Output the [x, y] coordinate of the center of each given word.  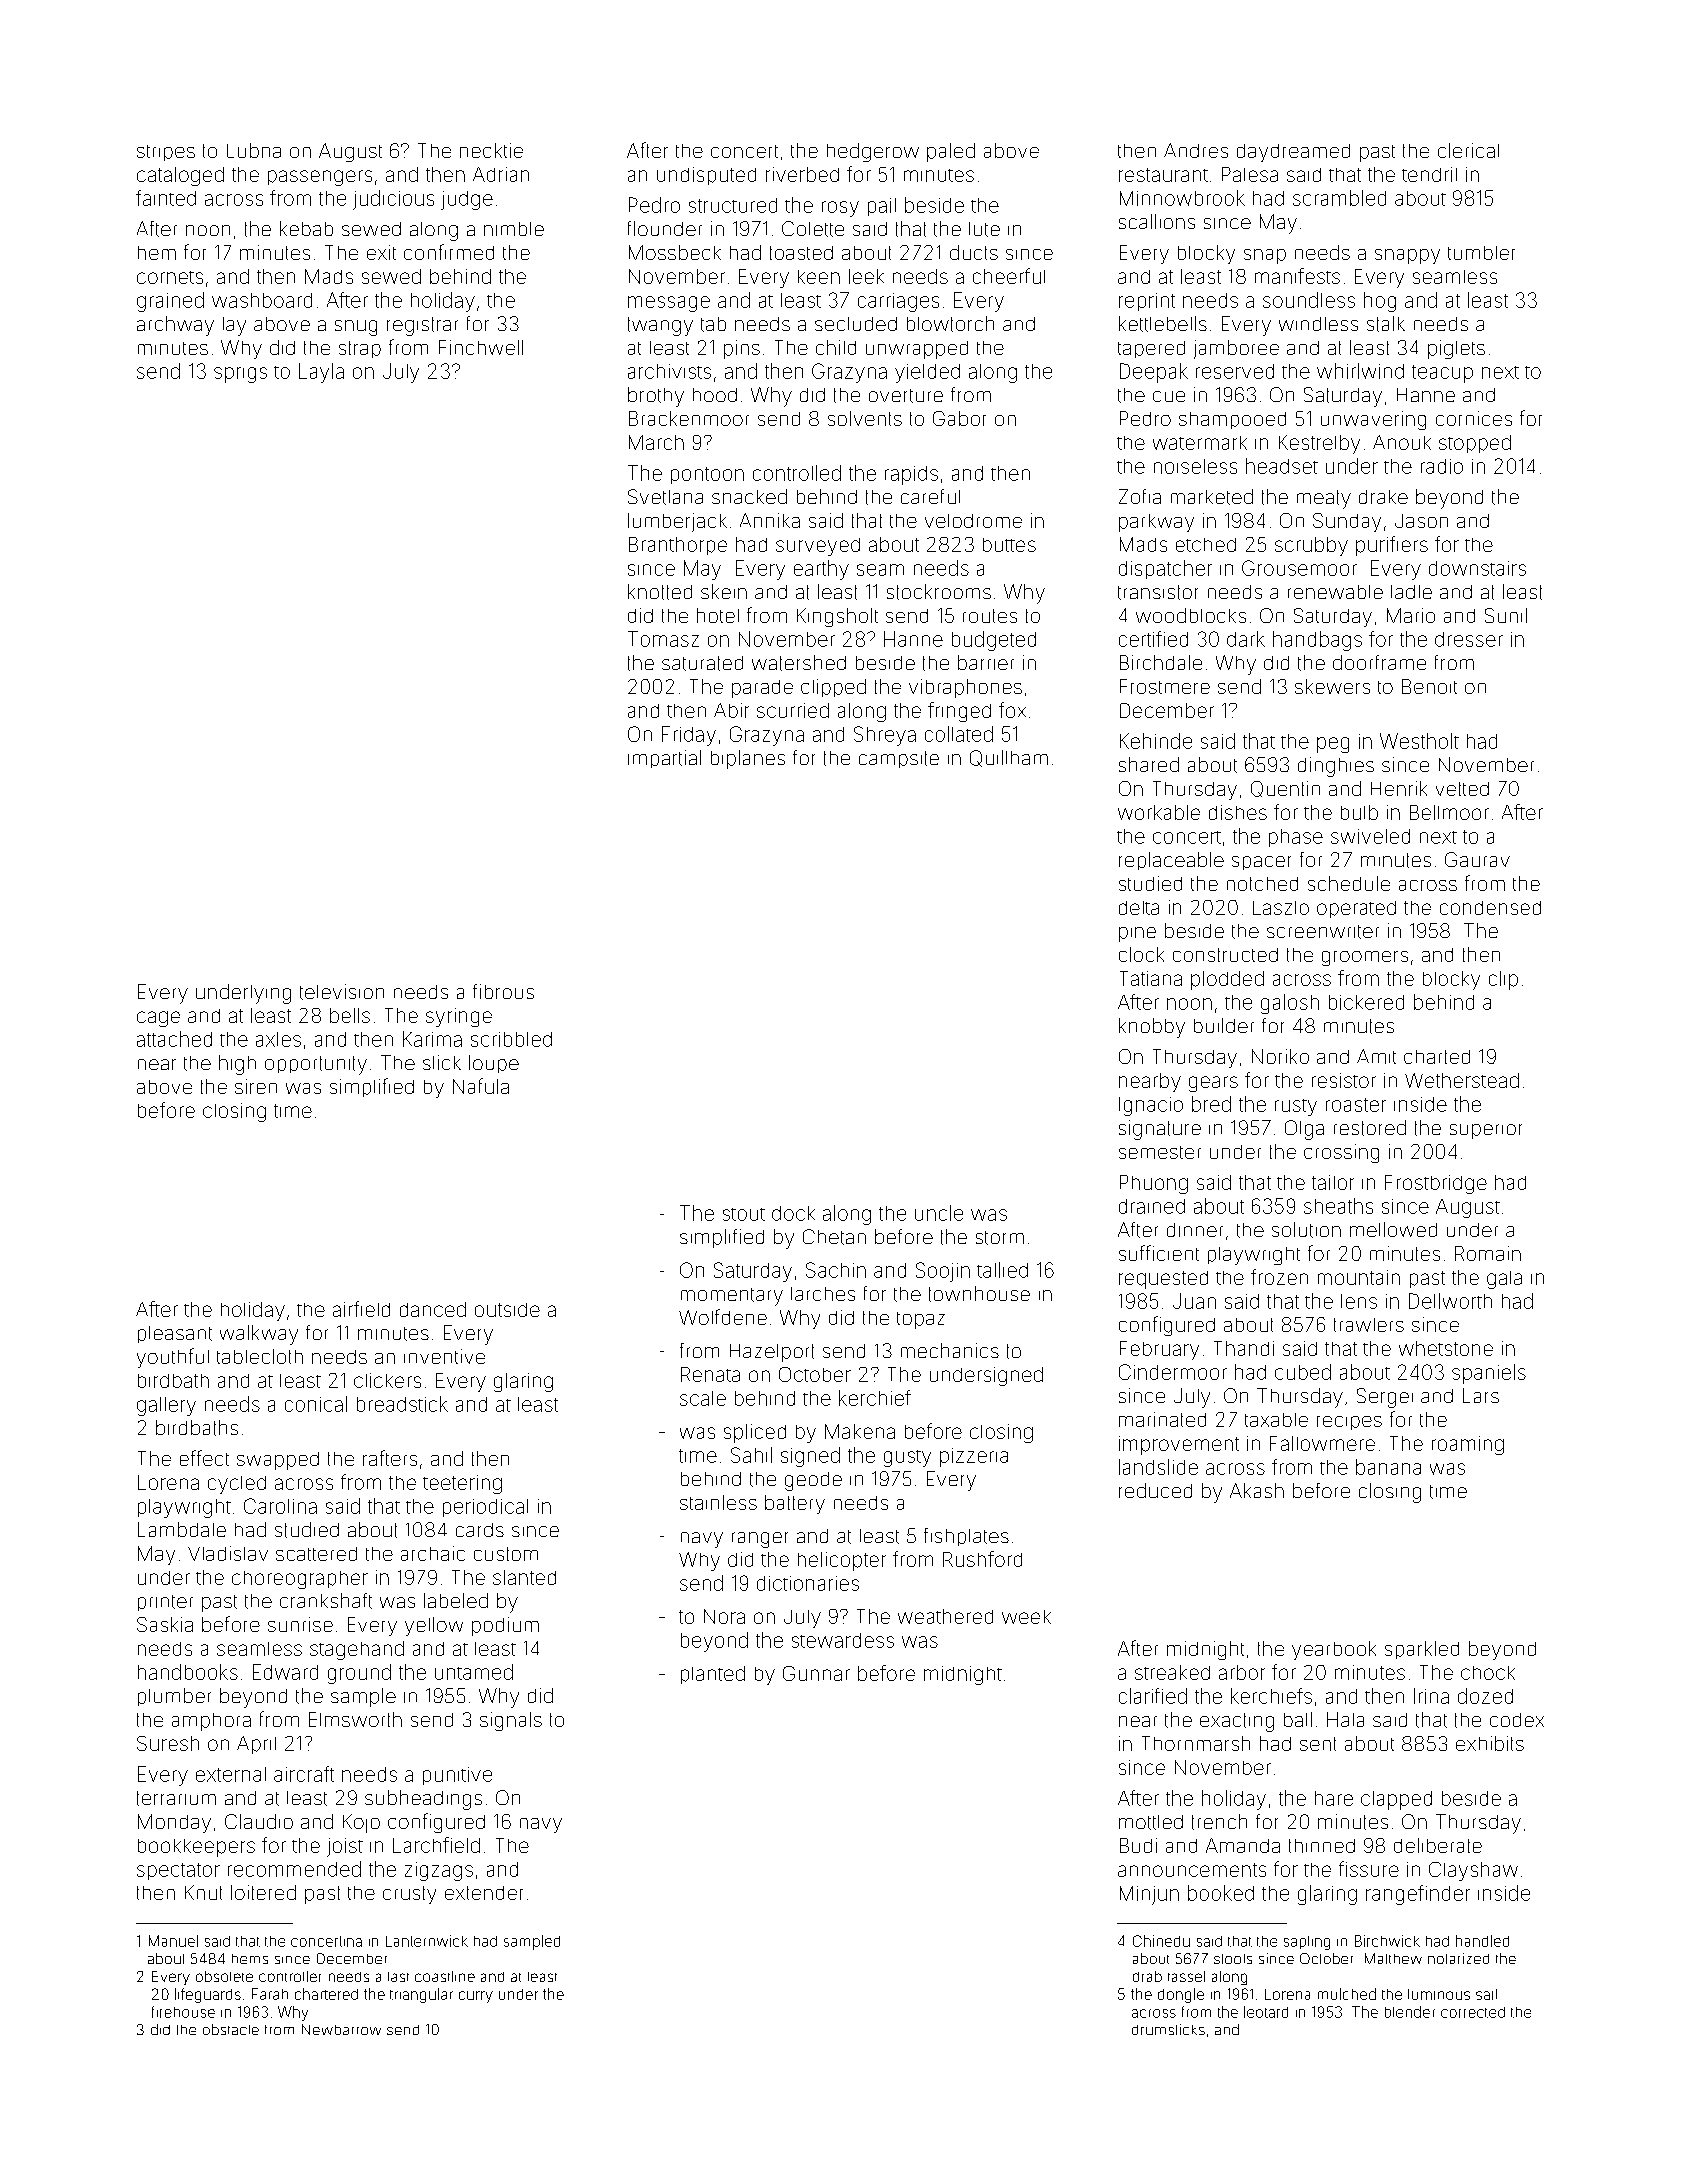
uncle [939, 1213]
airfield [361, 1309]
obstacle [231, 2029]
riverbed [802, 174]
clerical [1468, 150]
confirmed [449, 252]
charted [1437, 1057]
